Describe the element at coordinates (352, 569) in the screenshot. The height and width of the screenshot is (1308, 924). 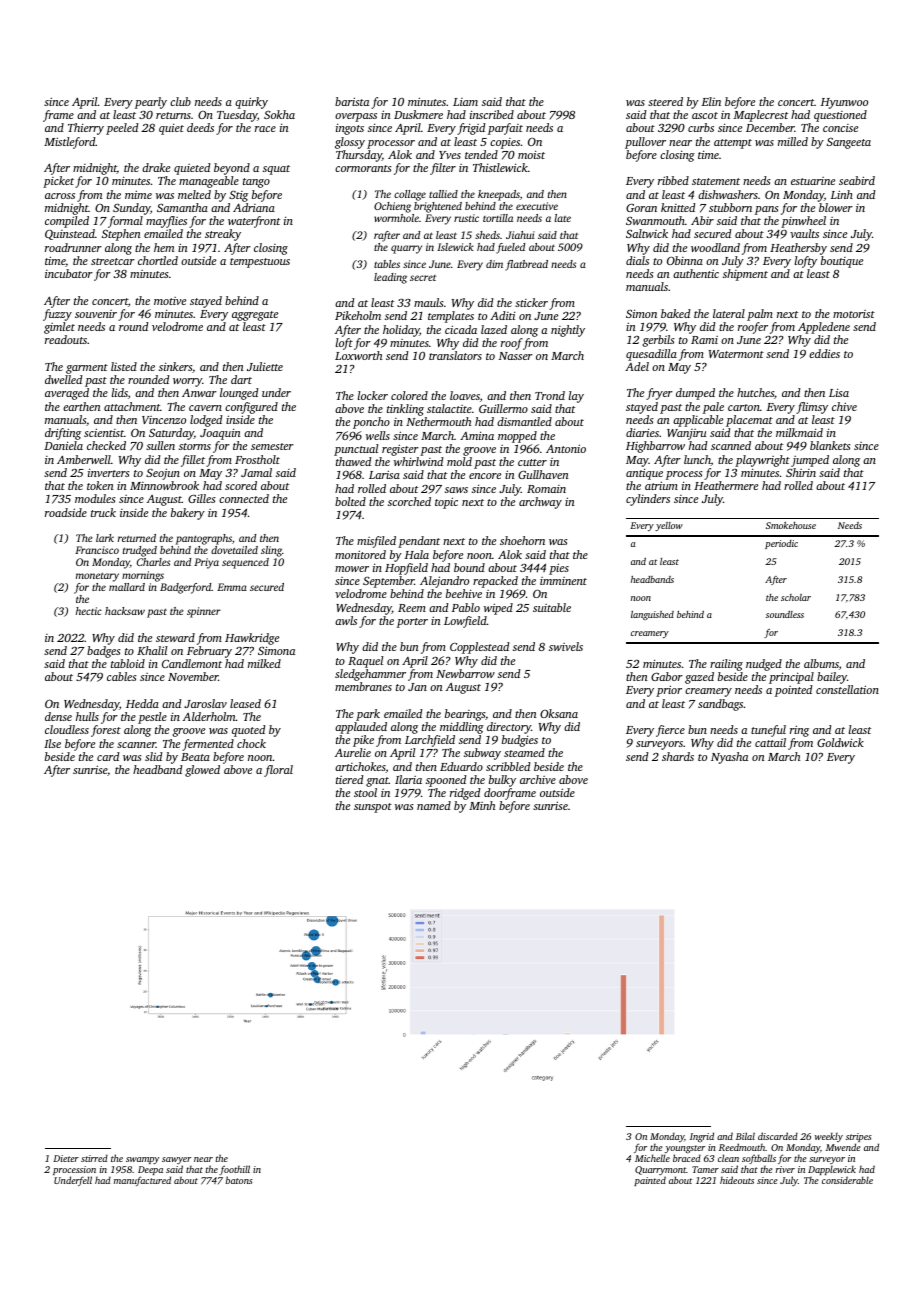
I see `mower` at that location.
